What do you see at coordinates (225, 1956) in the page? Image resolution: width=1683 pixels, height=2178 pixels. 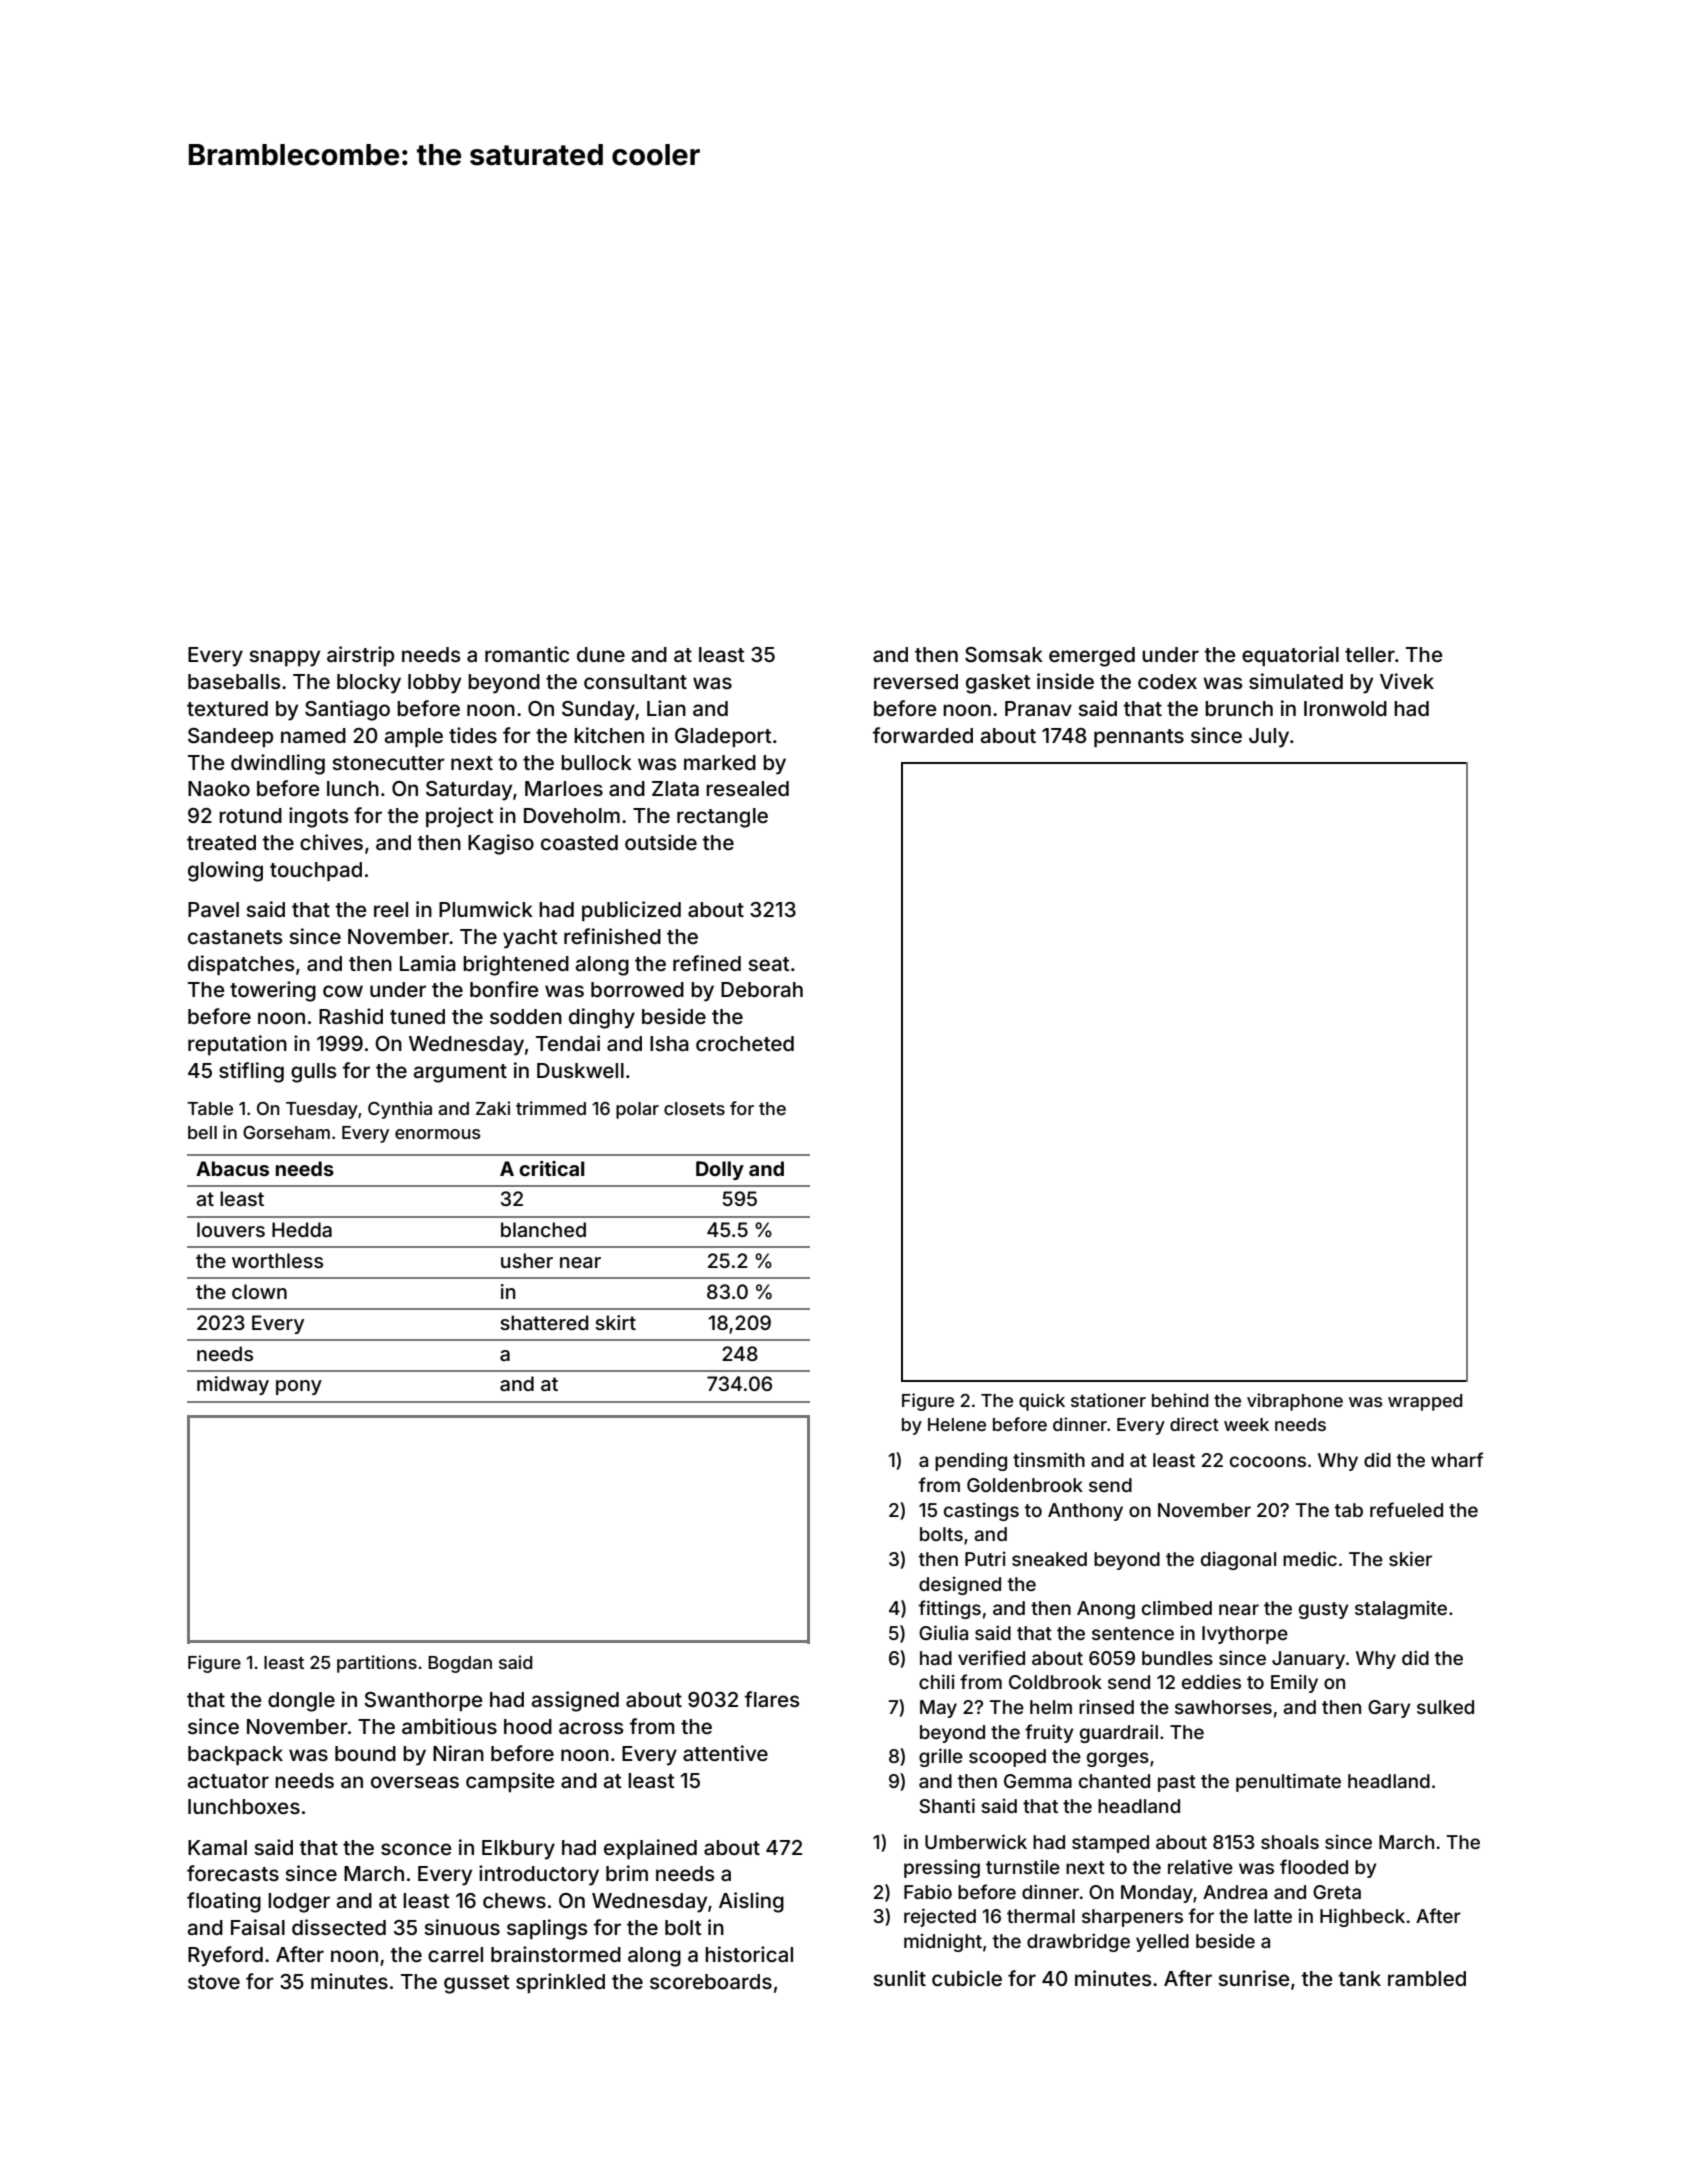 I see `Ryeford` at bounding box center [225, 1956].
